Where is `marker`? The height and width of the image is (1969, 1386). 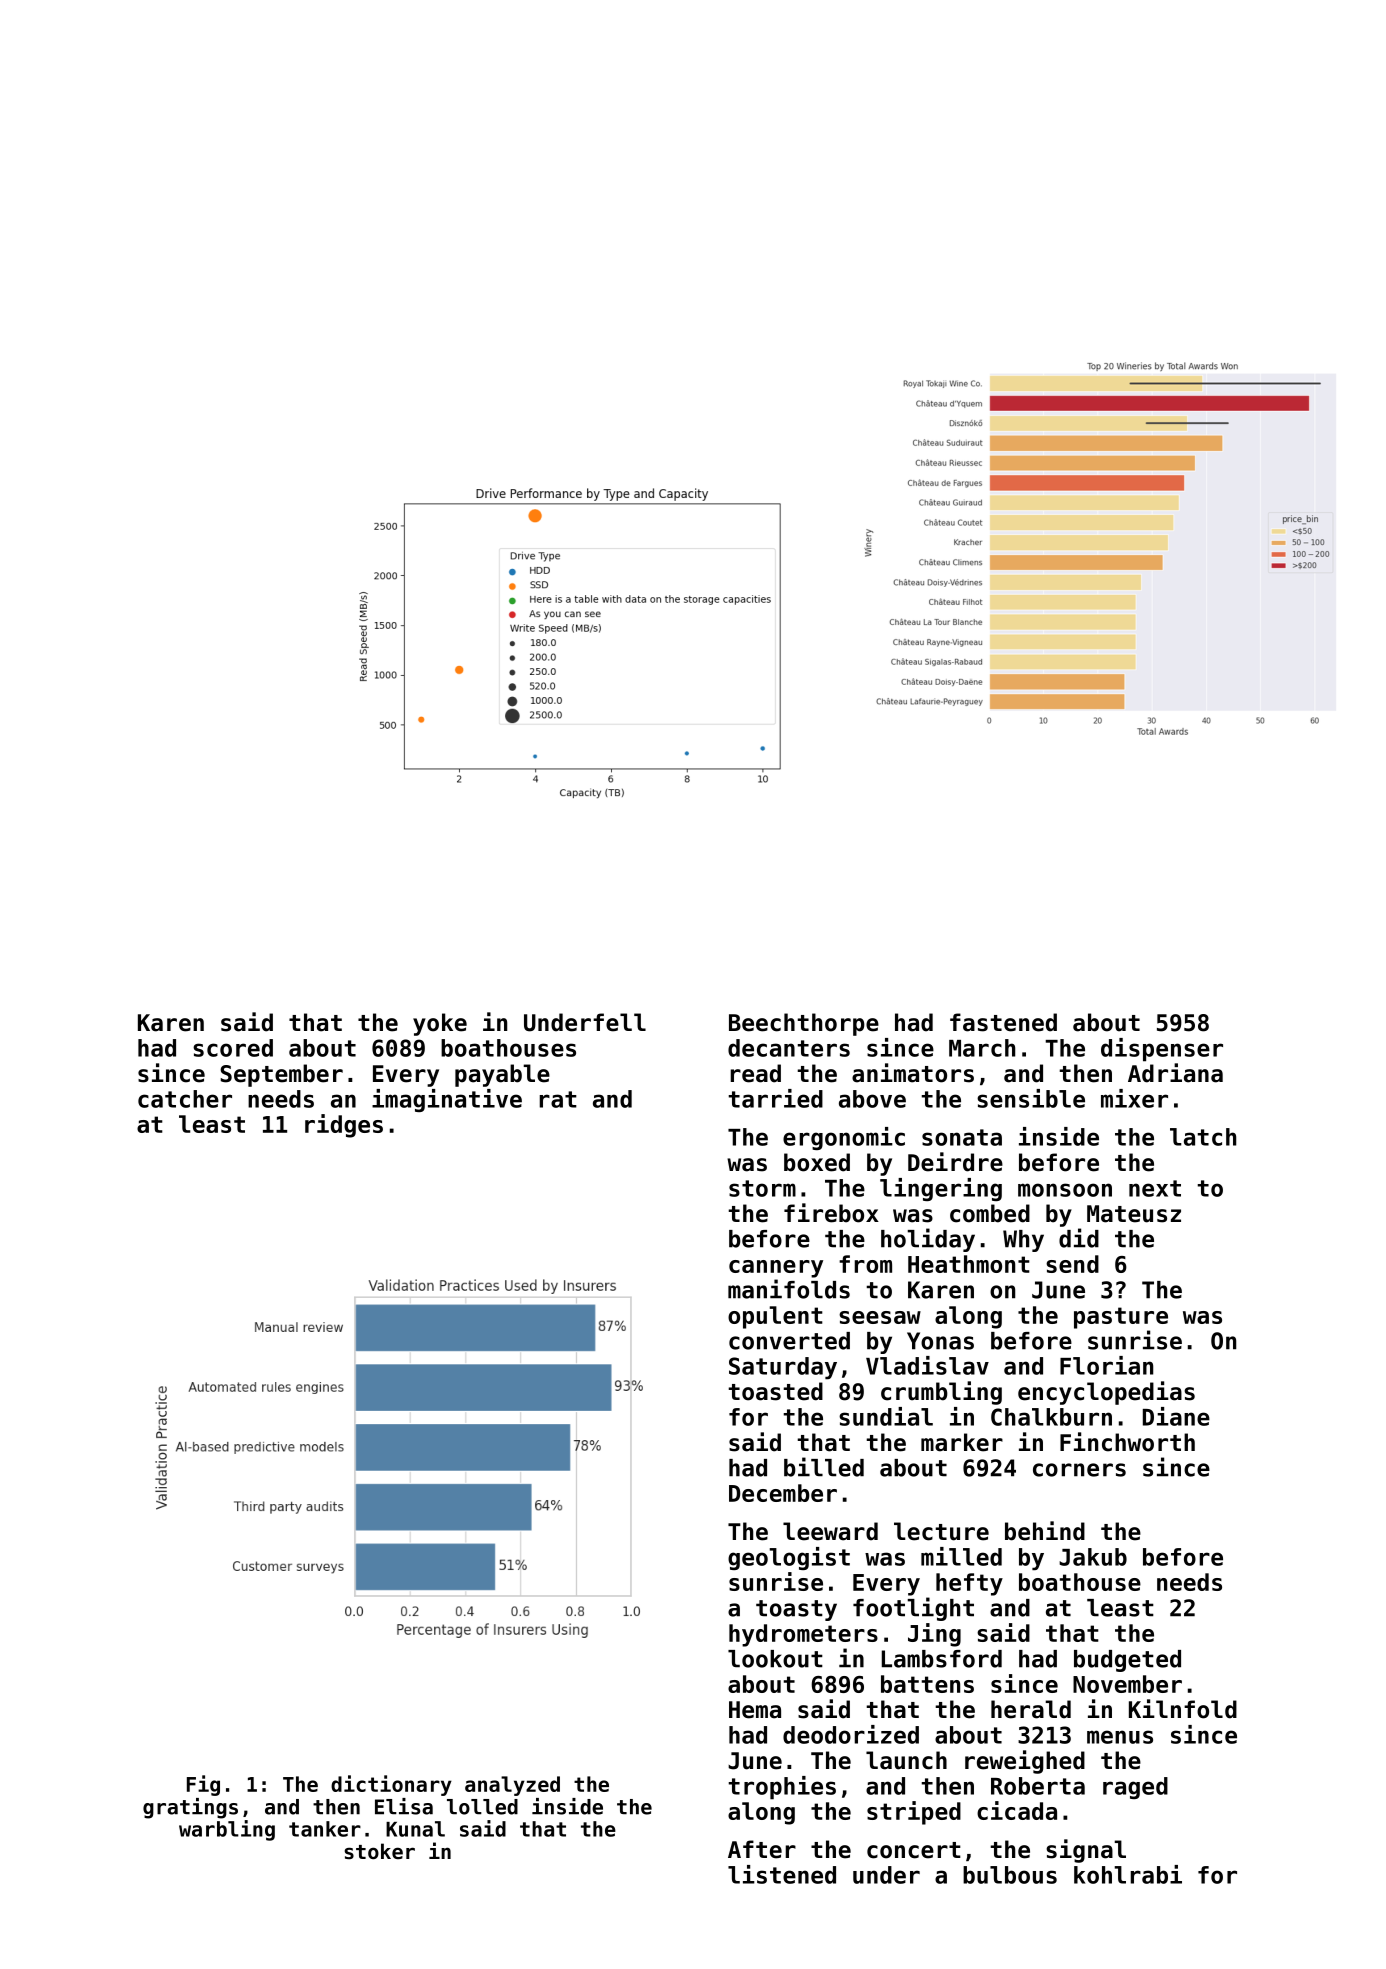
marker is located at coordinates (962, 1442).
